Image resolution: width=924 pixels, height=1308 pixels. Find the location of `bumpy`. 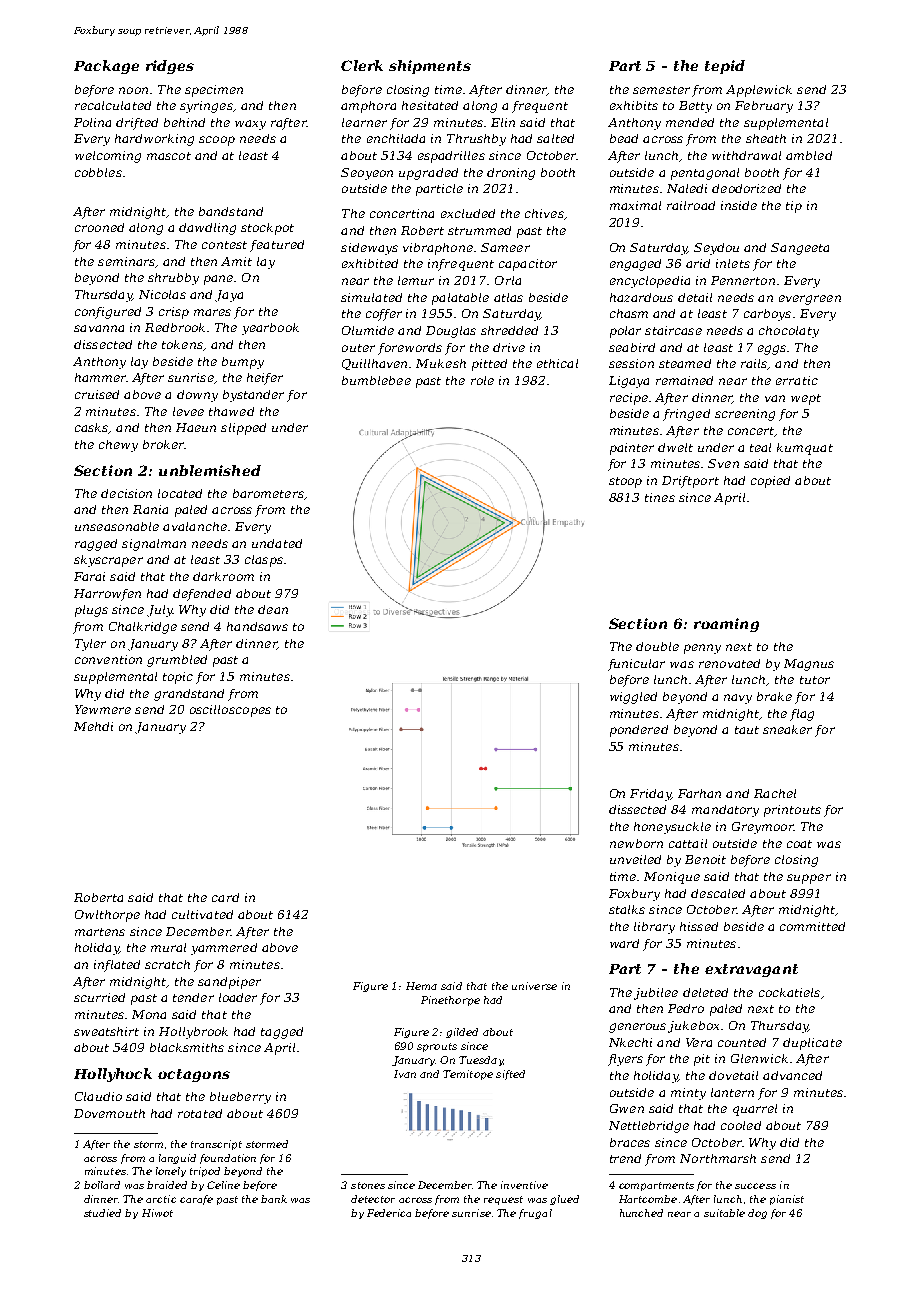

bumpy is located at coordinates (243, 363).
